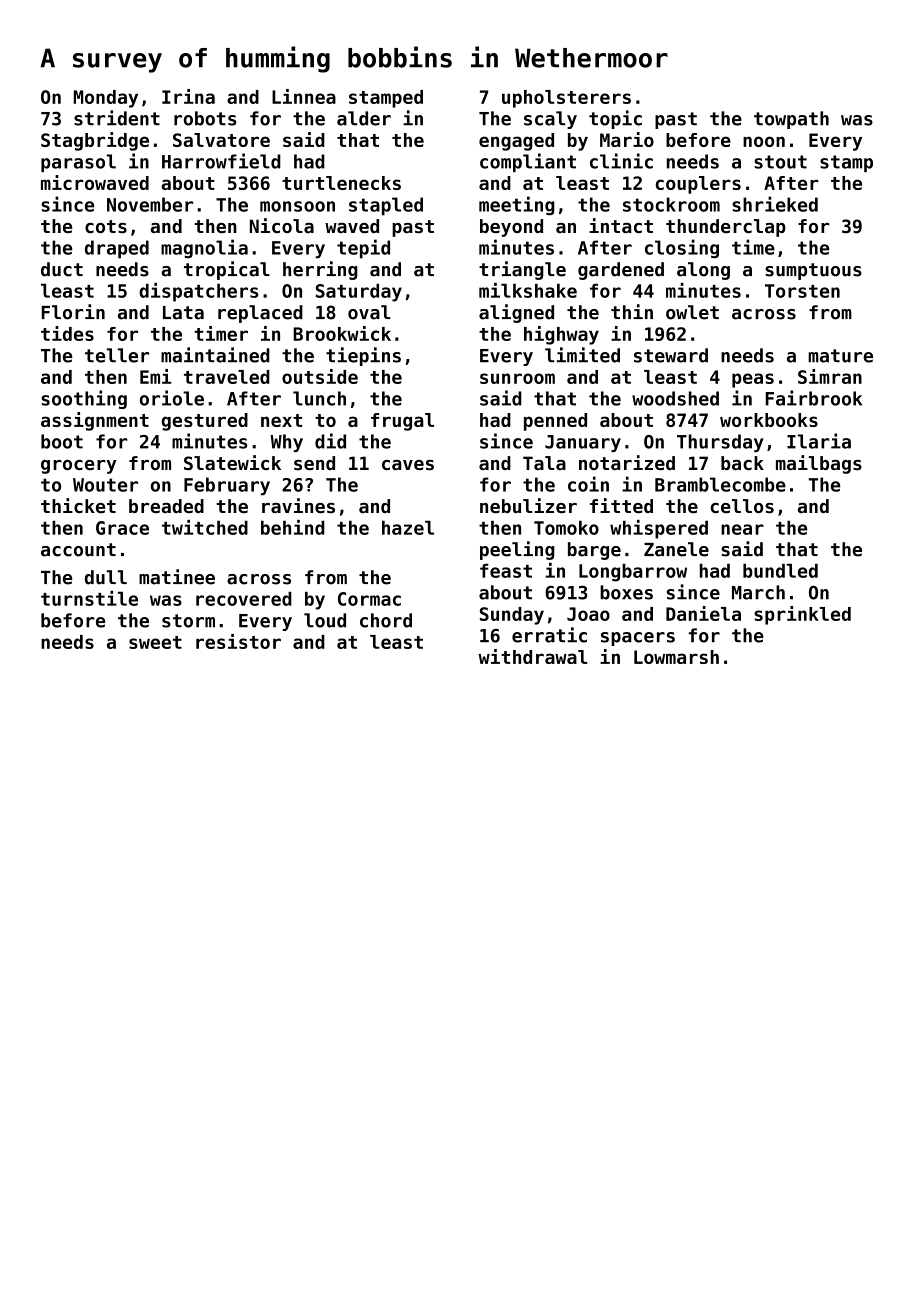  What do you see at coordinates (117, 118) in the screenshot?
I see `strident` at bounding box center [117, 118].
